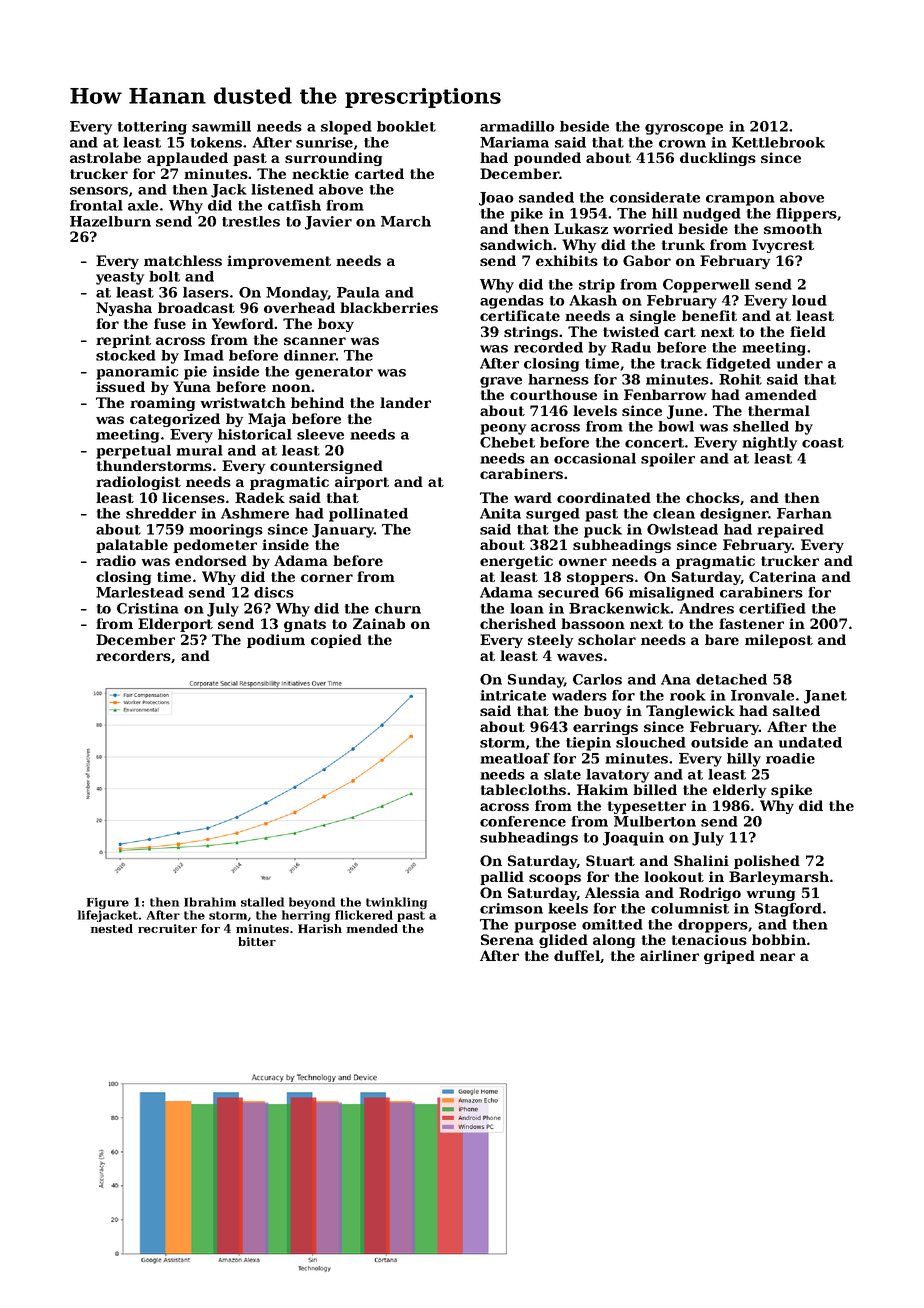  Describe the element at coordinates (112, 928) in the document. I see `nested` at that location.
